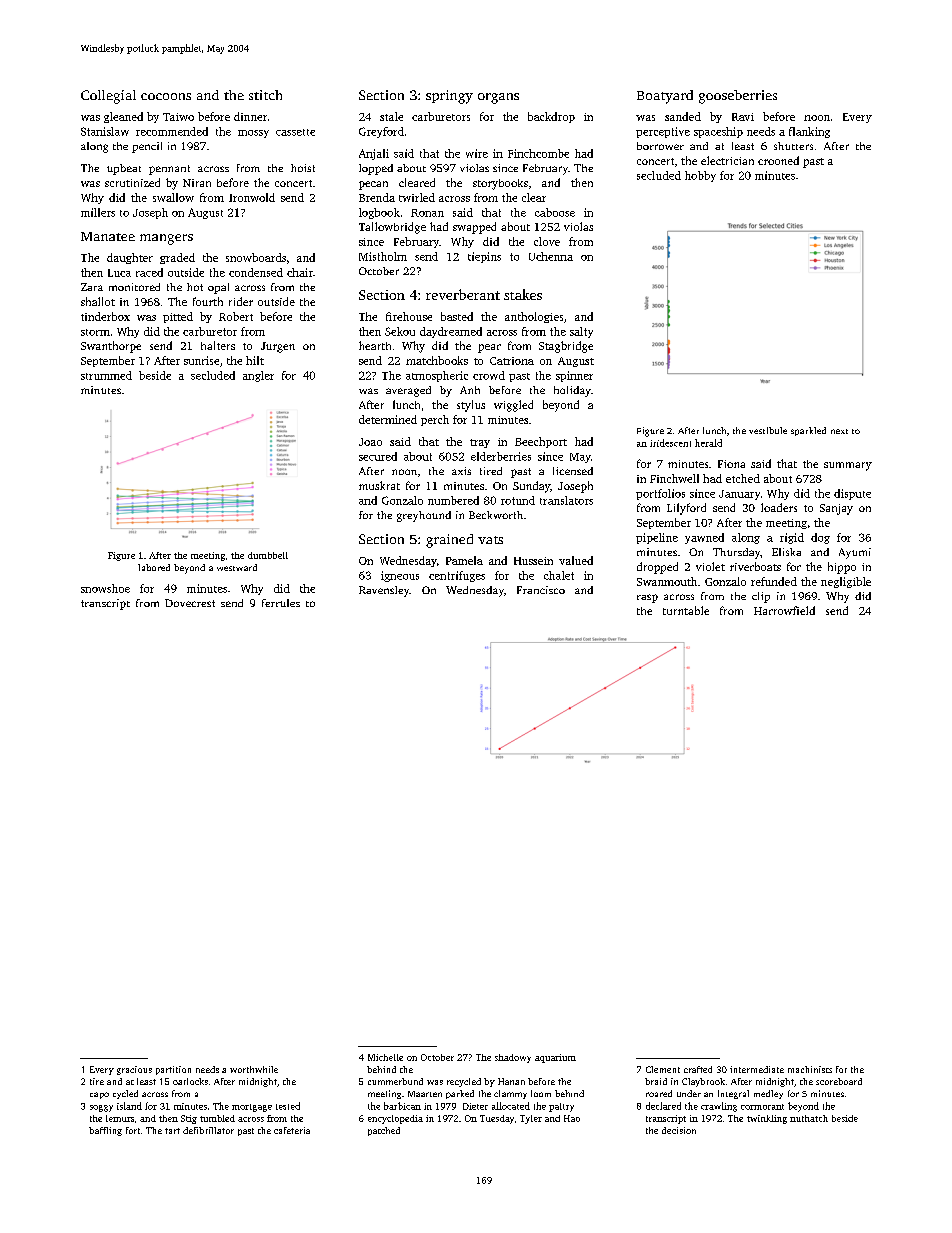 The height and width of the page is (1233, 952). Describe the element at coordinates (665, 97) in the page. I see `Boatyard` at that location.
